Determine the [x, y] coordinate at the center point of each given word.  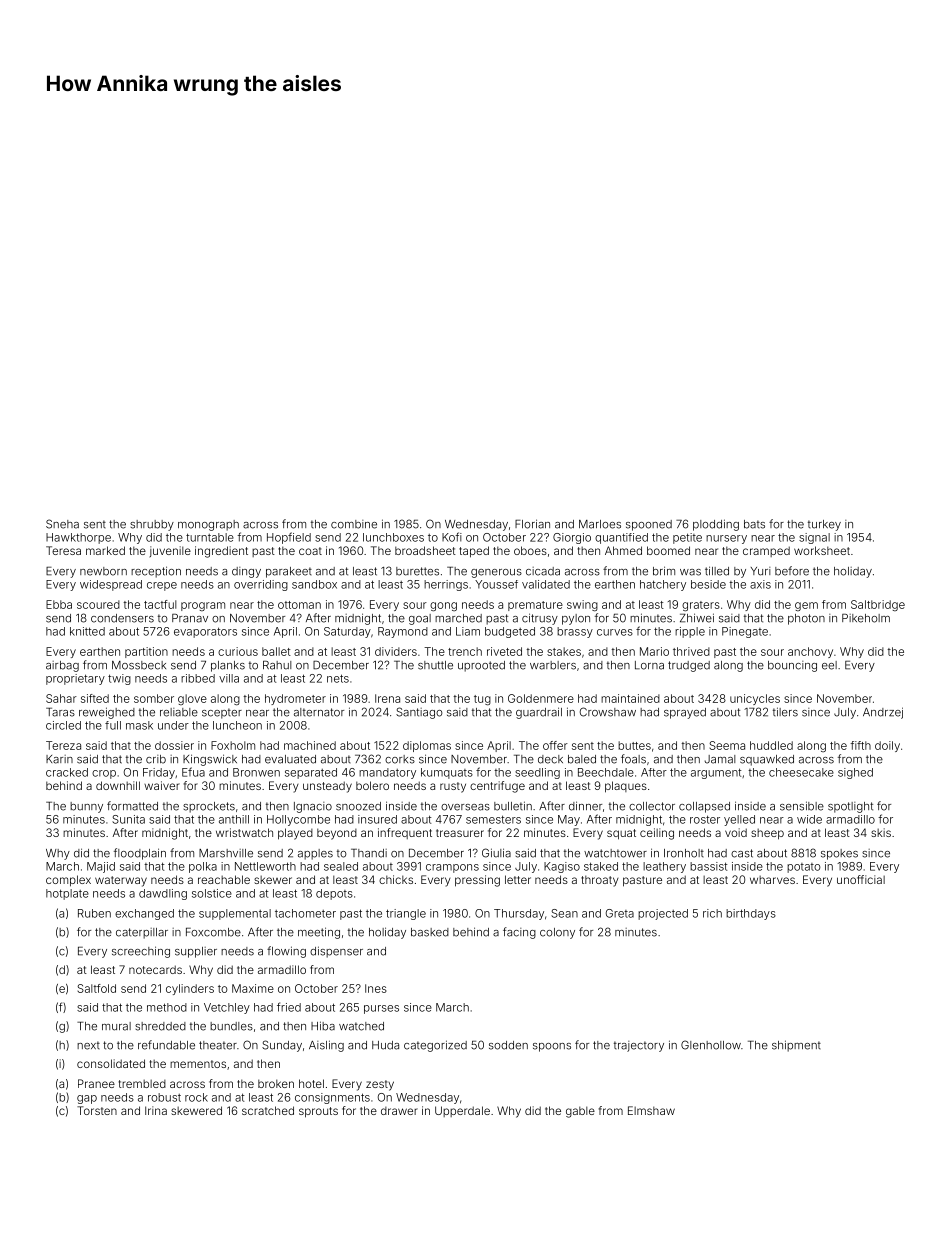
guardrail [539, 713]
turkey [824, 525]
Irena [387, 698]
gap [87, 1099]
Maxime [253, 988]
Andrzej [883, 713]
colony [557, 933]
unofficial [861, 879]
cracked [67, 772]
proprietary [75, 679]
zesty [380, 1085]
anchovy [810, 652]
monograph [208, 525]
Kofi [452, 537]
